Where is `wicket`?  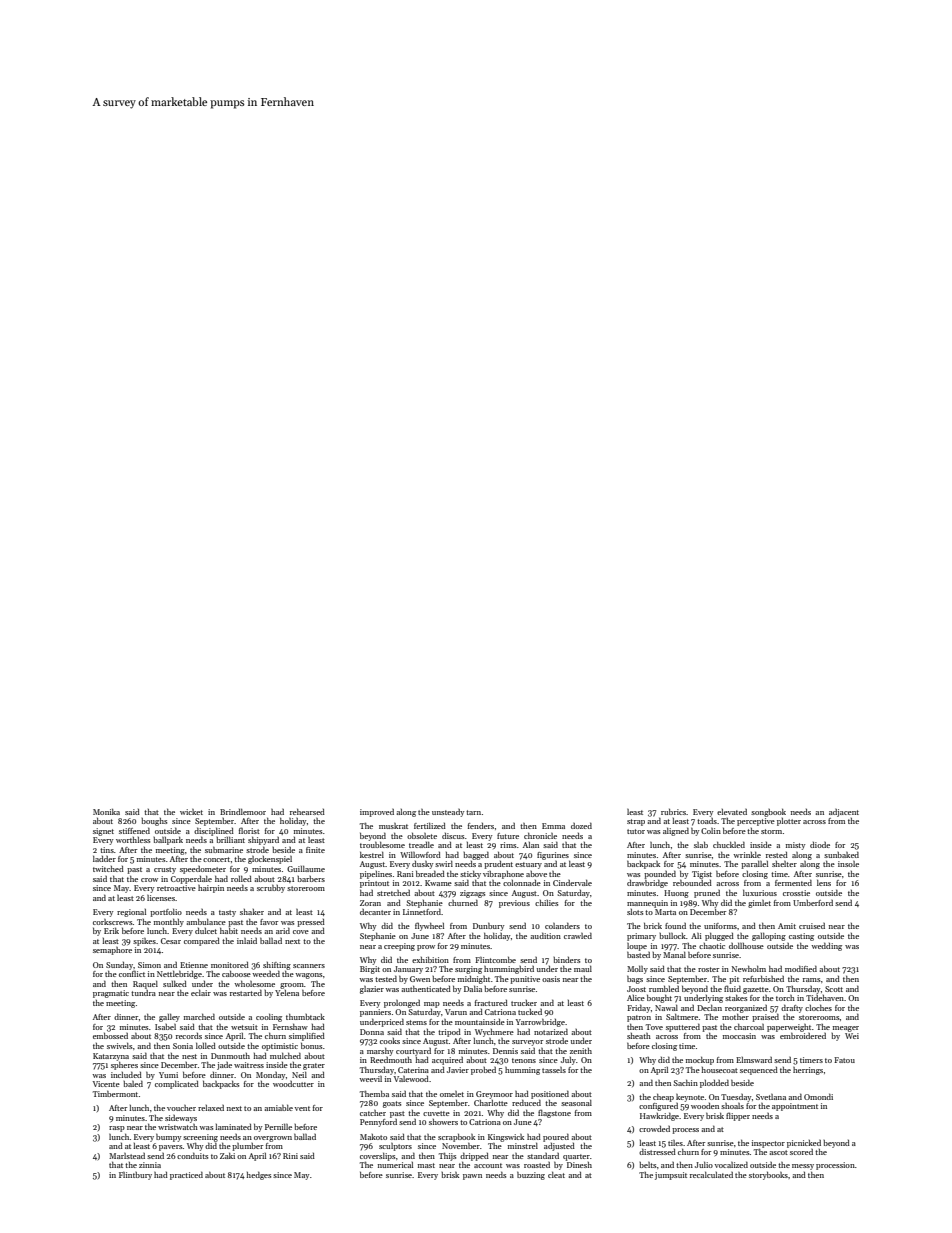
wicket is located at coordinates (191, 812).
